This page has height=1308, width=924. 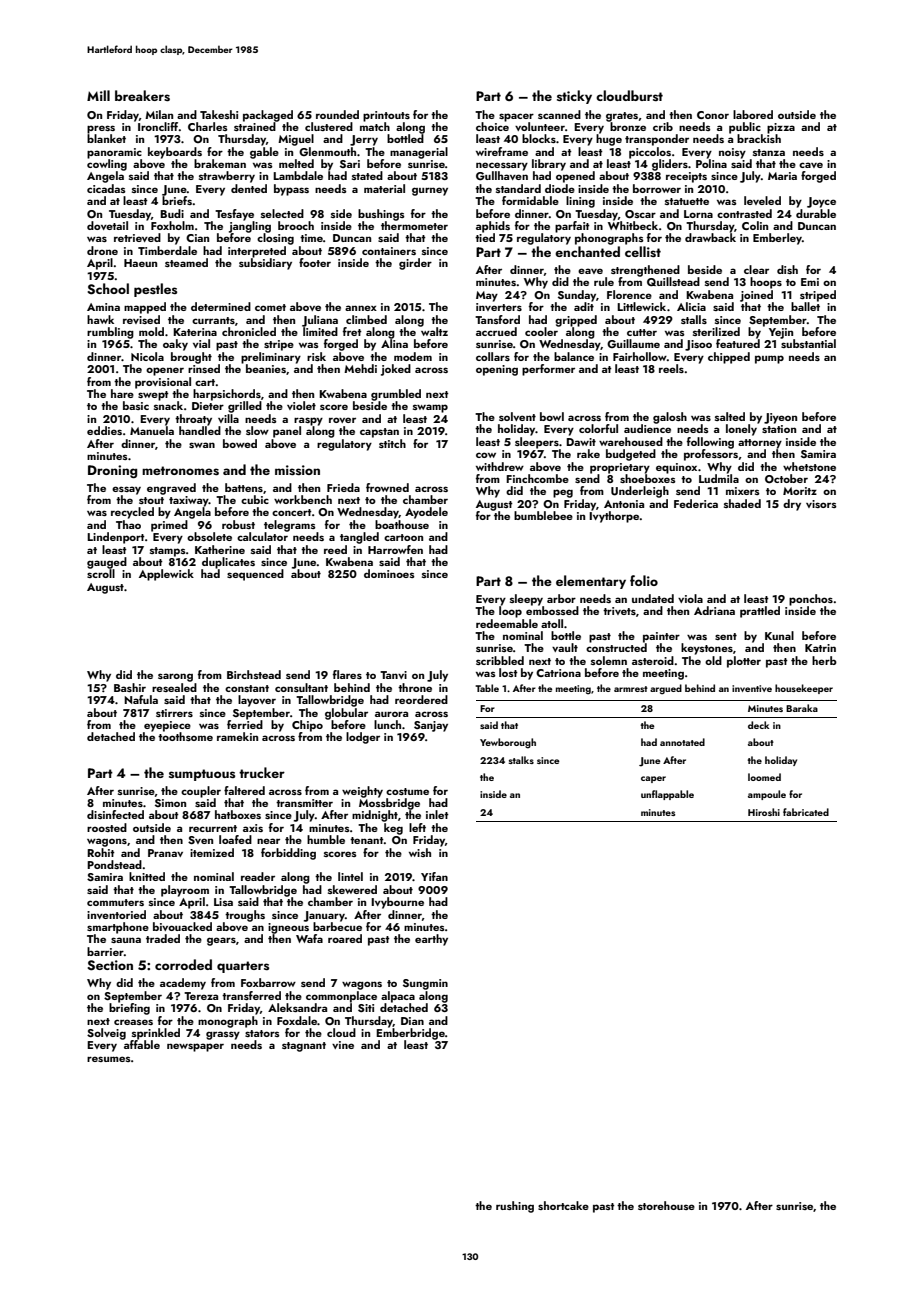 I want to click on metronomes, so click(x=180, y=470).
